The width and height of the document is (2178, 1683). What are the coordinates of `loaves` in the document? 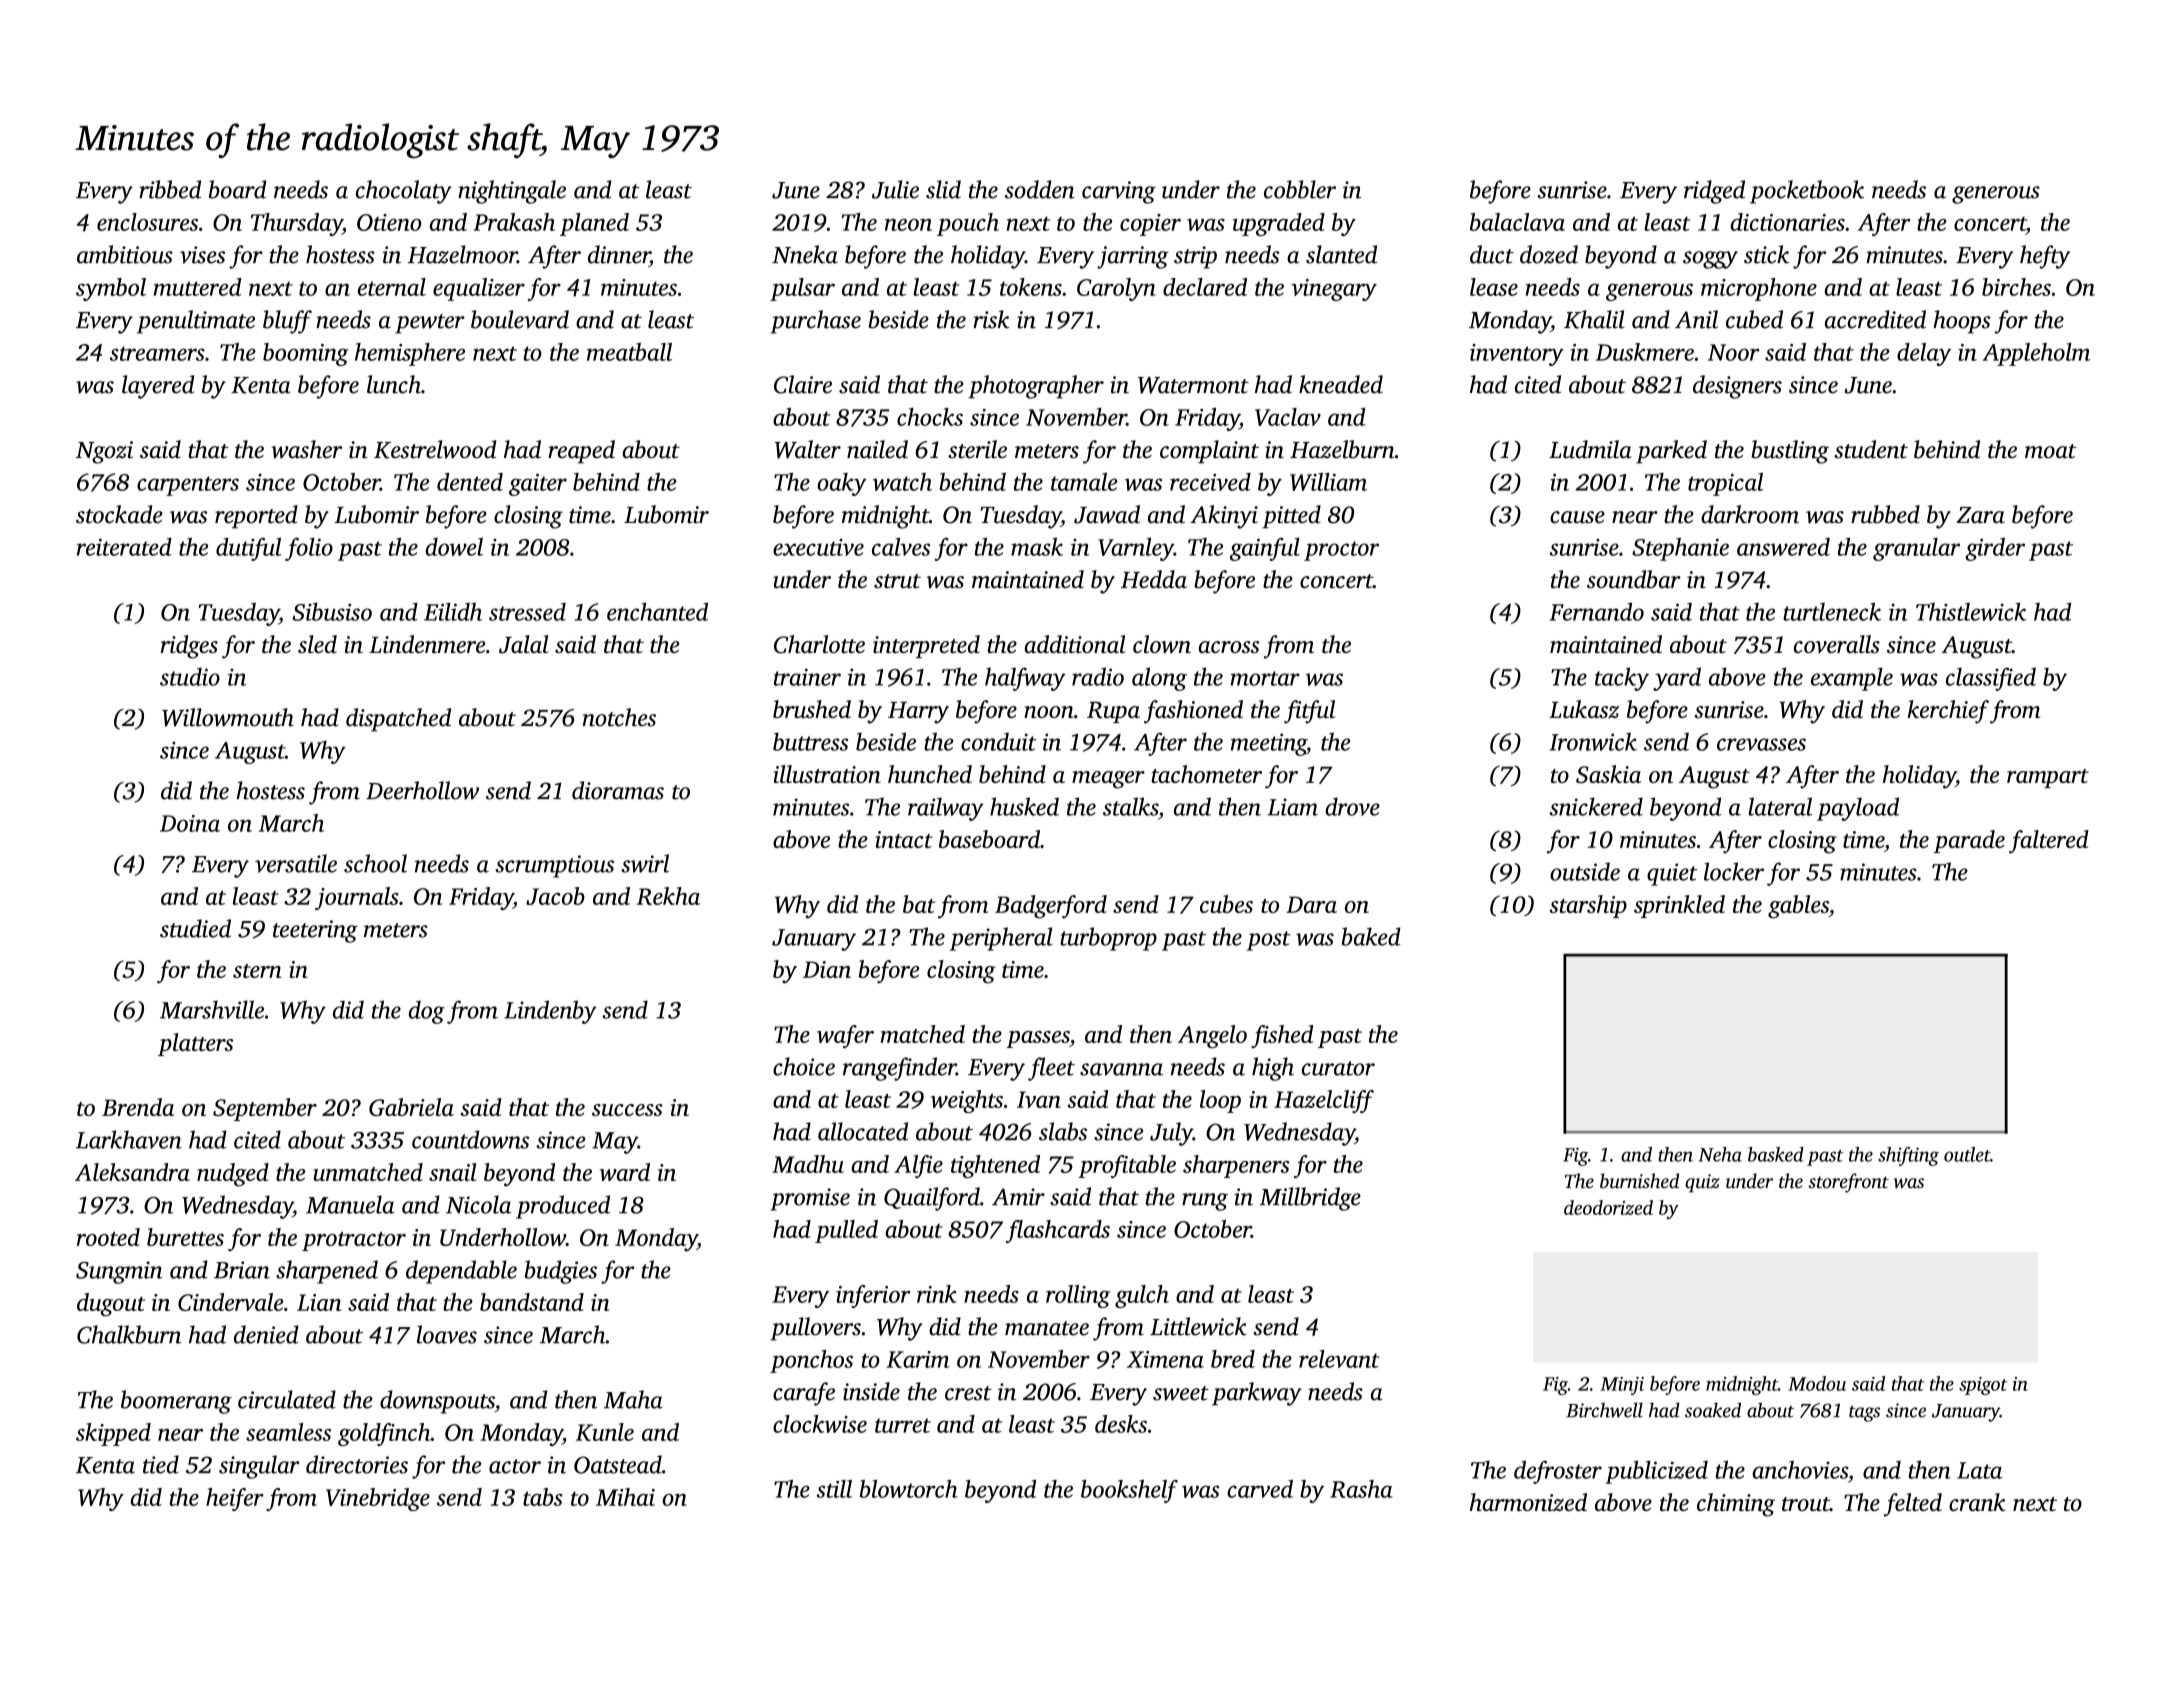 It's located at (447, 1334).
